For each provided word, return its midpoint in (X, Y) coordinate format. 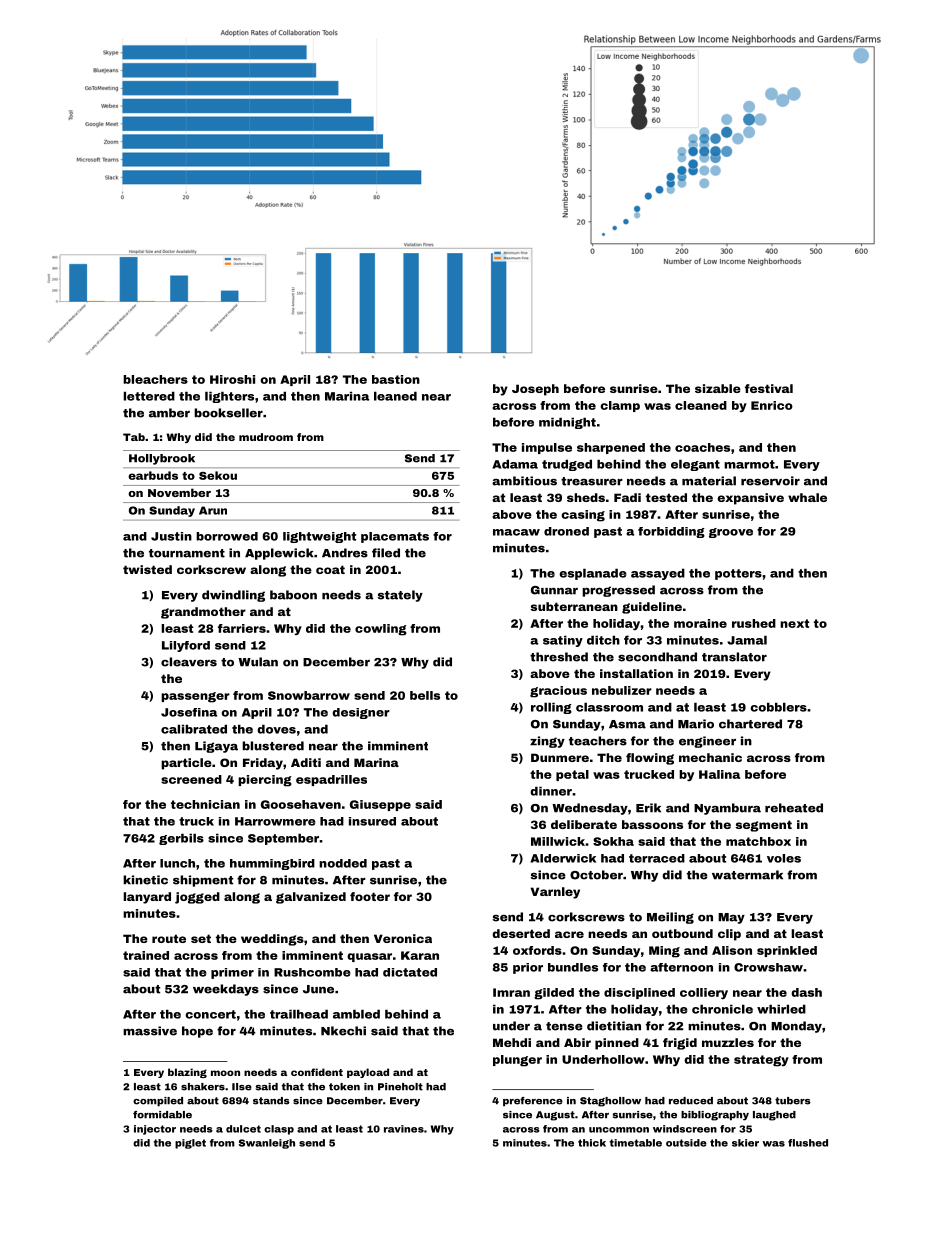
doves (276, 729)
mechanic (710, 757)
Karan (420, 955)
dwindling (233, 596)
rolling (551, 708)
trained (146, 955)
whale (807, 497)
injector (155, 1130)
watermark (747, 875)
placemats (395, 537)
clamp (620, 406)
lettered (149, 396)
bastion (396, 379)
